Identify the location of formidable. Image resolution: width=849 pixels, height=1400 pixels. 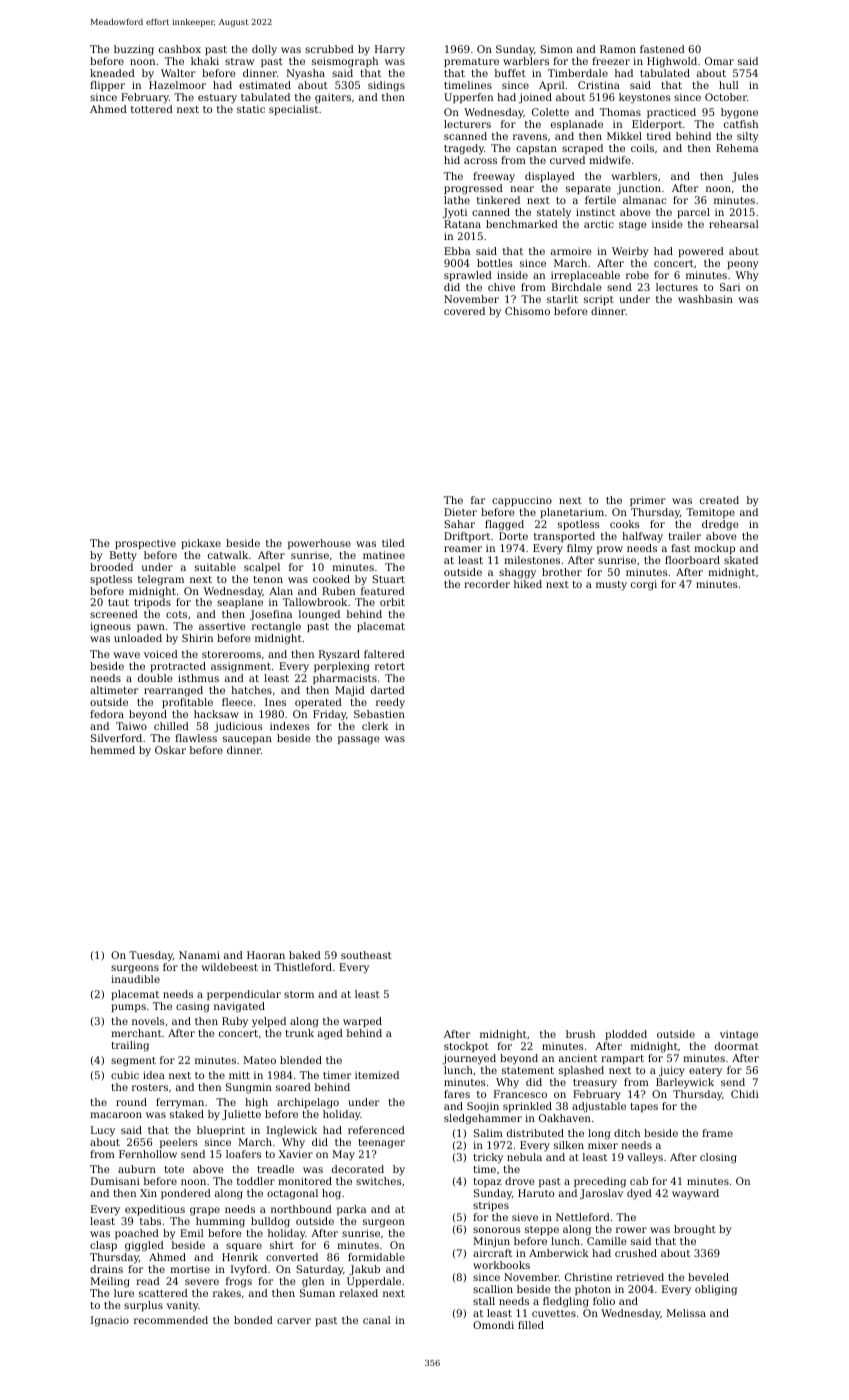
(376, 1257).
